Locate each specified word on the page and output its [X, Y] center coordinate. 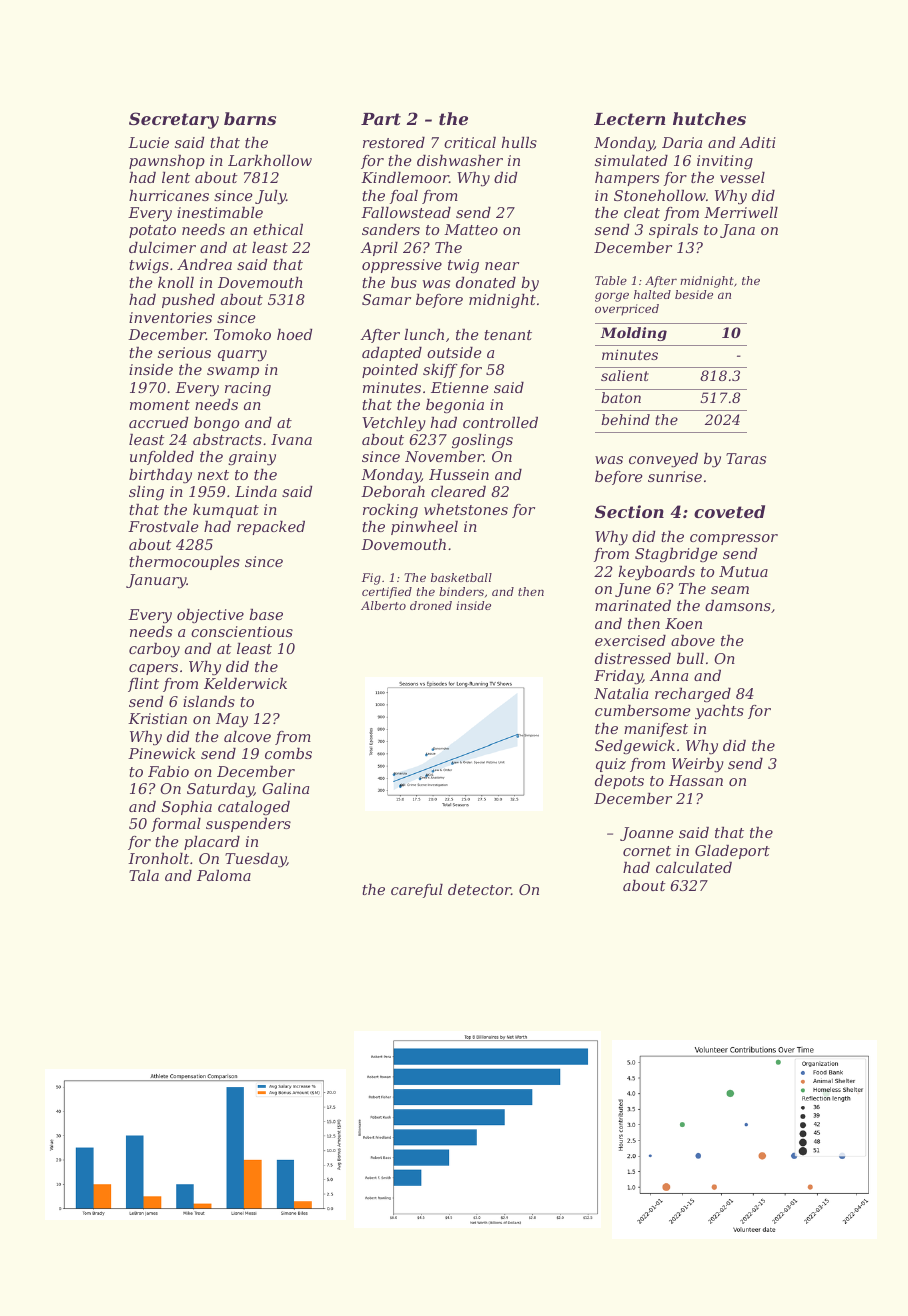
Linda [256, 491]
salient [625, 375]
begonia [455, 406]
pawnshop [167, 162]
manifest [656, 730]
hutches [709, 118]
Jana [737, 231]
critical [470, 142]
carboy [154, 650]
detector [479, 889]
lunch [424, 334]
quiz [611, 765]
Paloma [224, 875]
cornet [647, 851]
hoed [294, 334]
